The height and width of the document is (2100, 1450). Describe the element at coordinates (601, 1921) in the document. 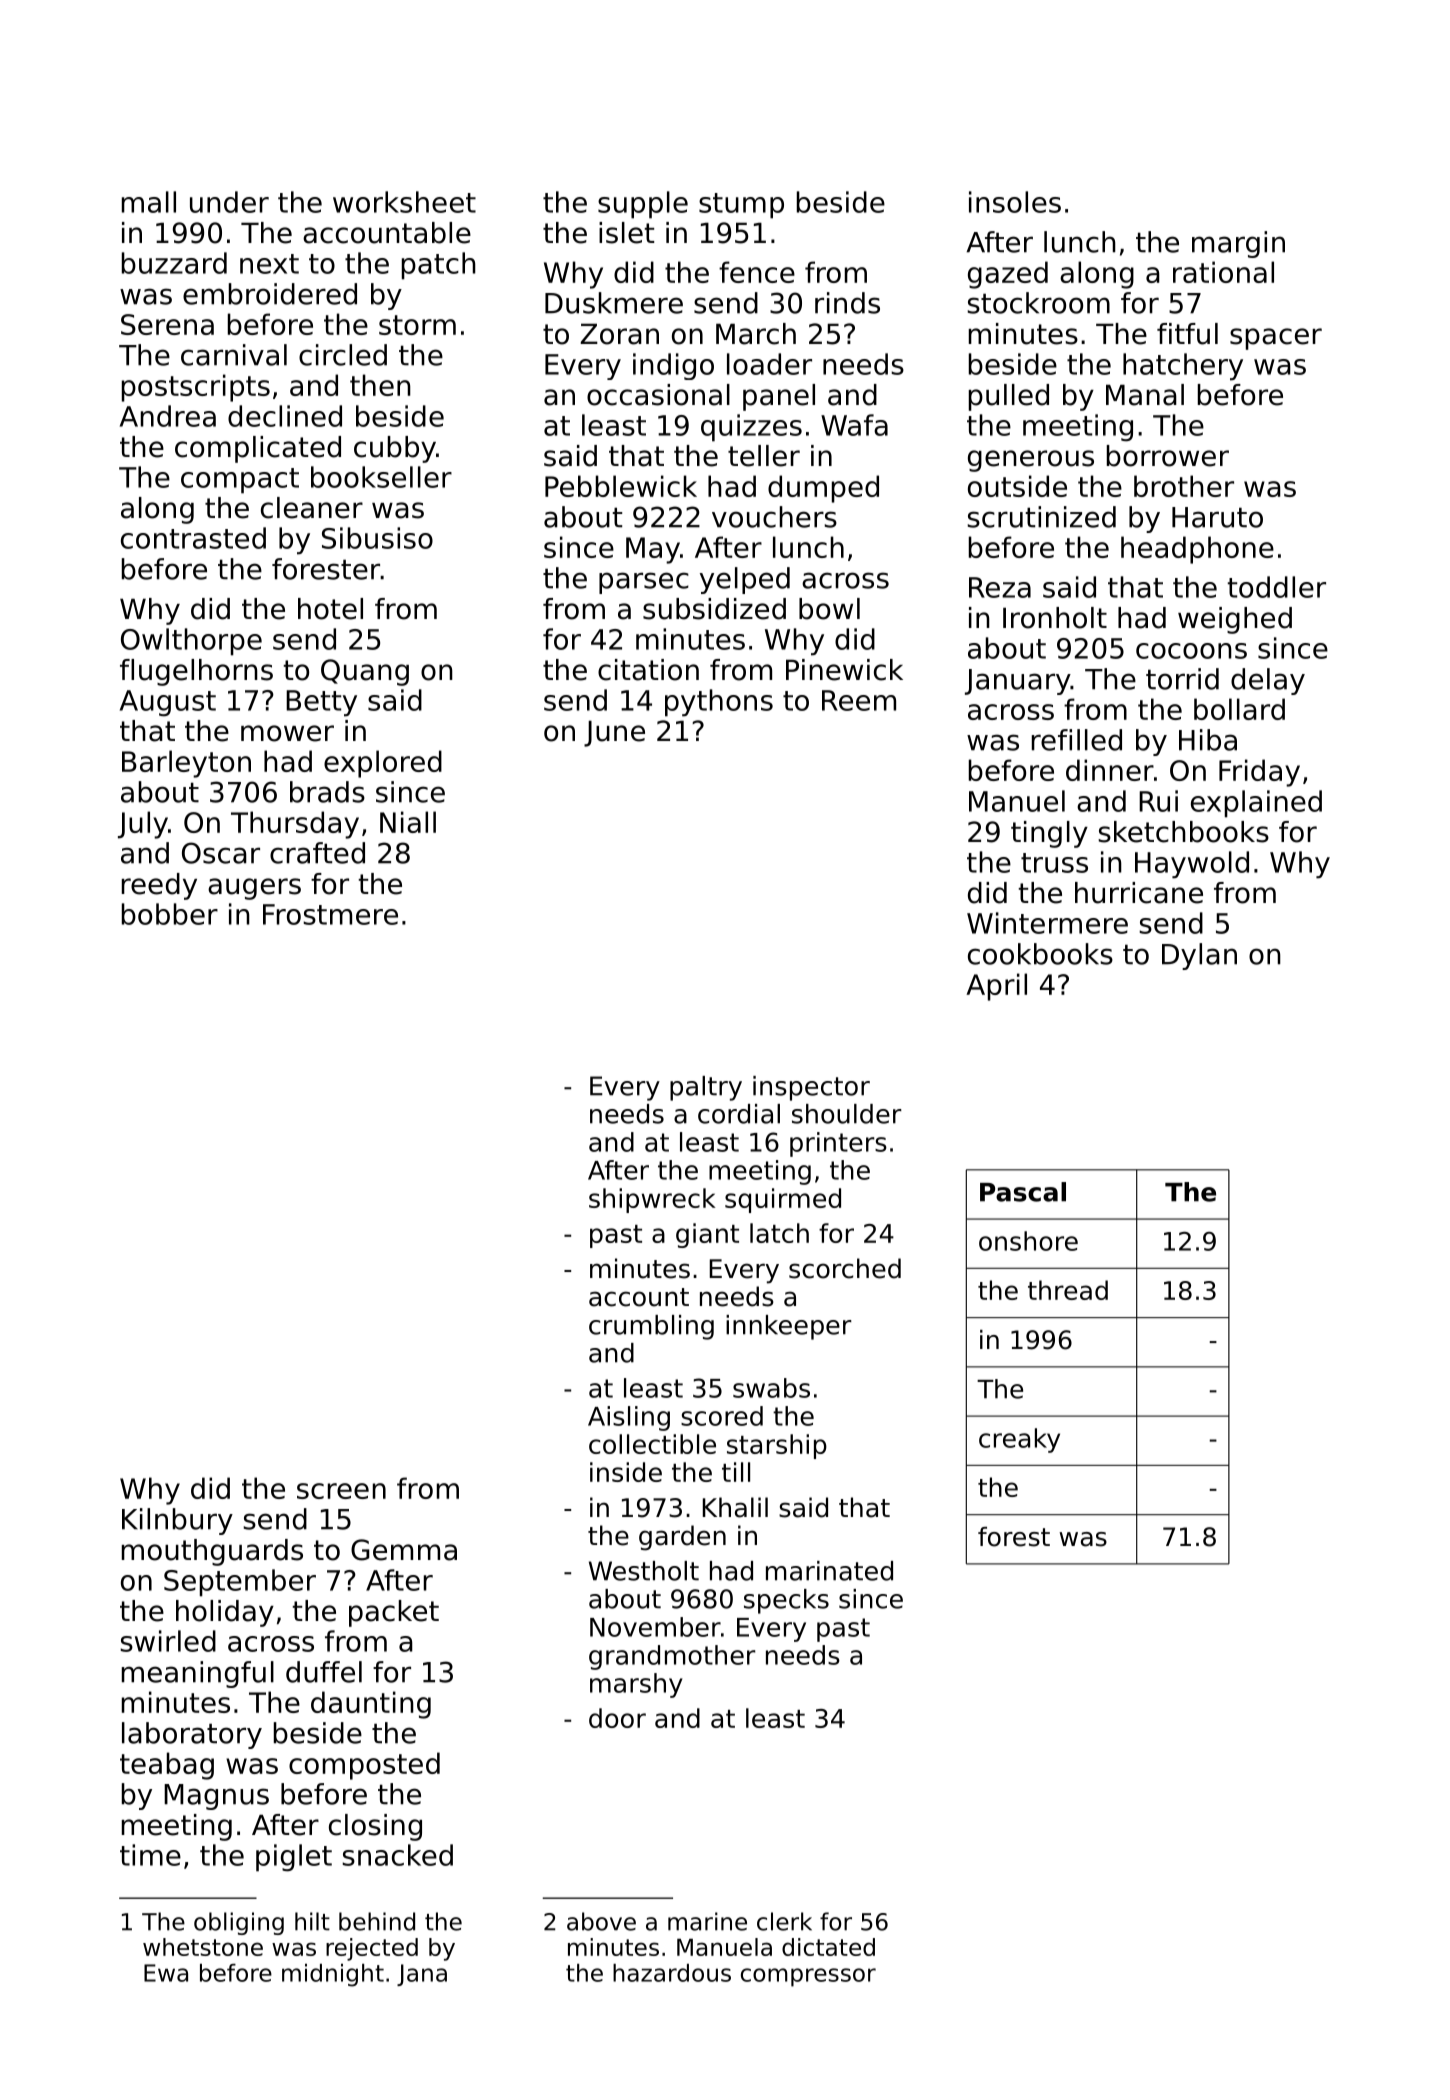

I see `above` at that location.
